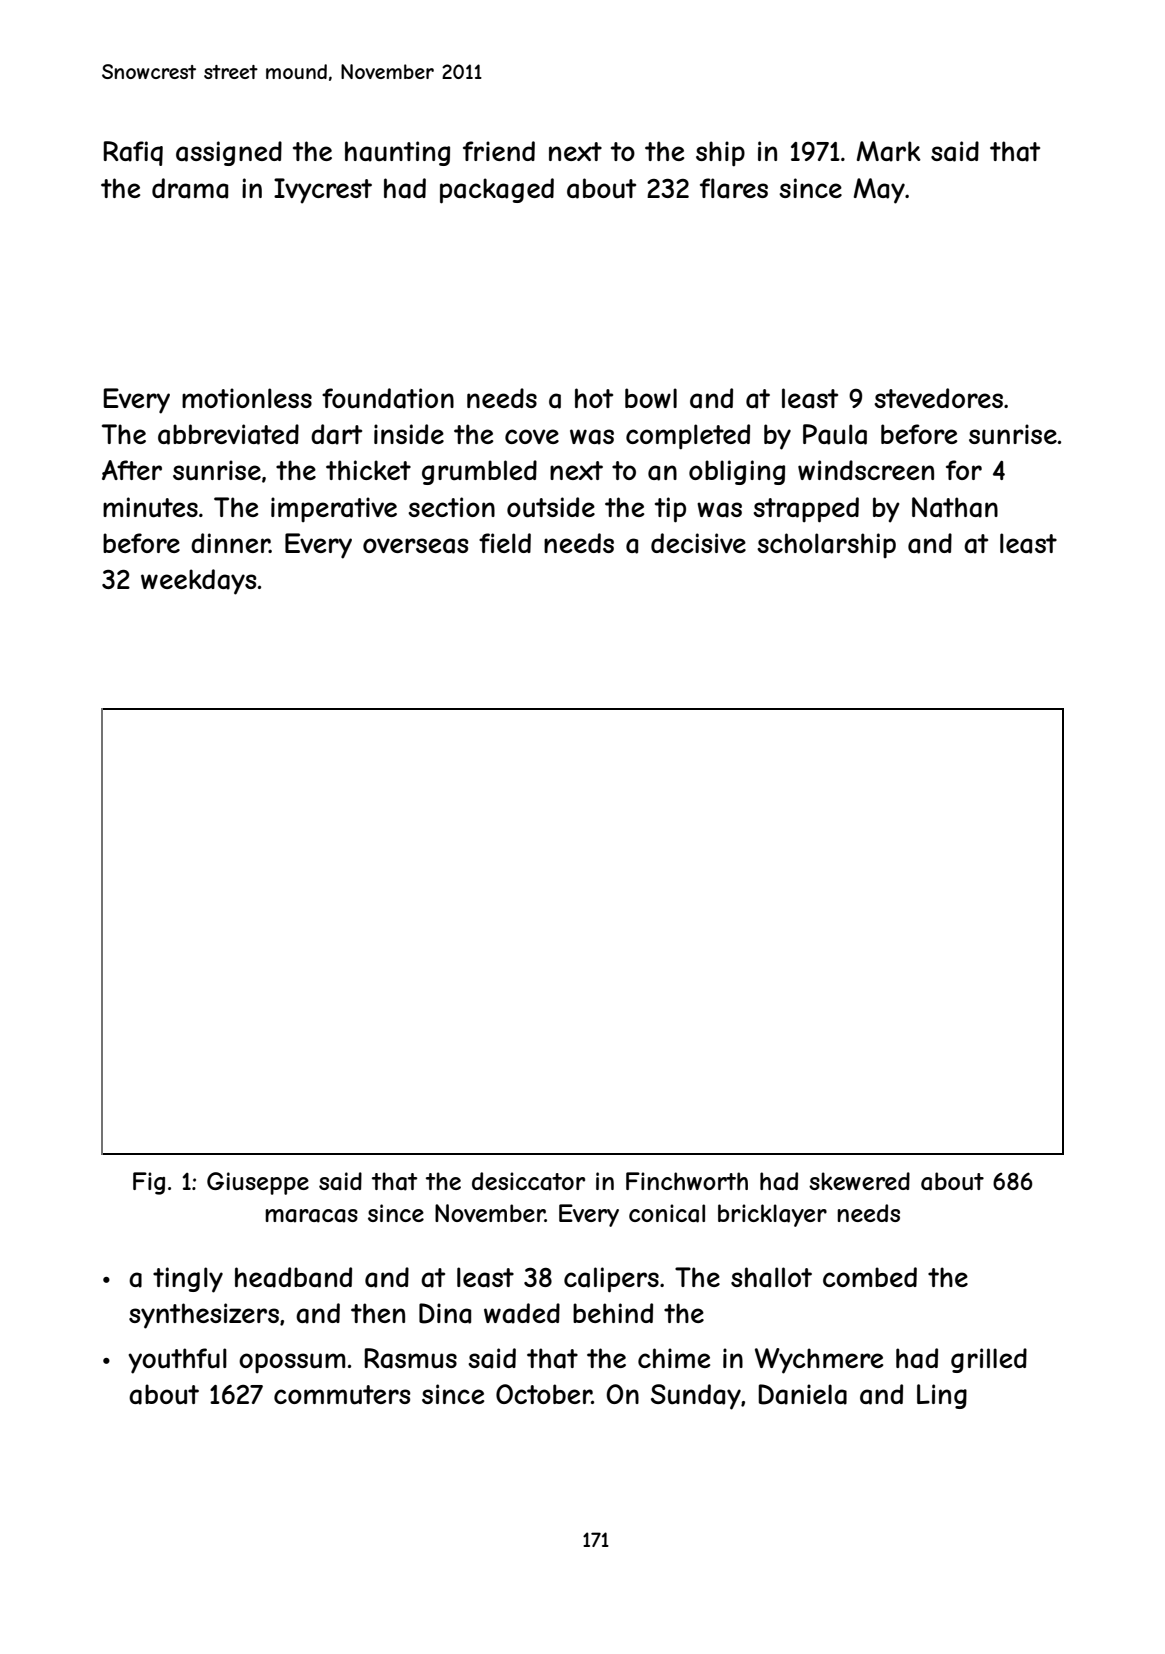 The height and width of the image is (1654, 1165). What do you see at coordinates (149, 1183) in the image?
I see `Fig` at bounding box center [149, 1183].
